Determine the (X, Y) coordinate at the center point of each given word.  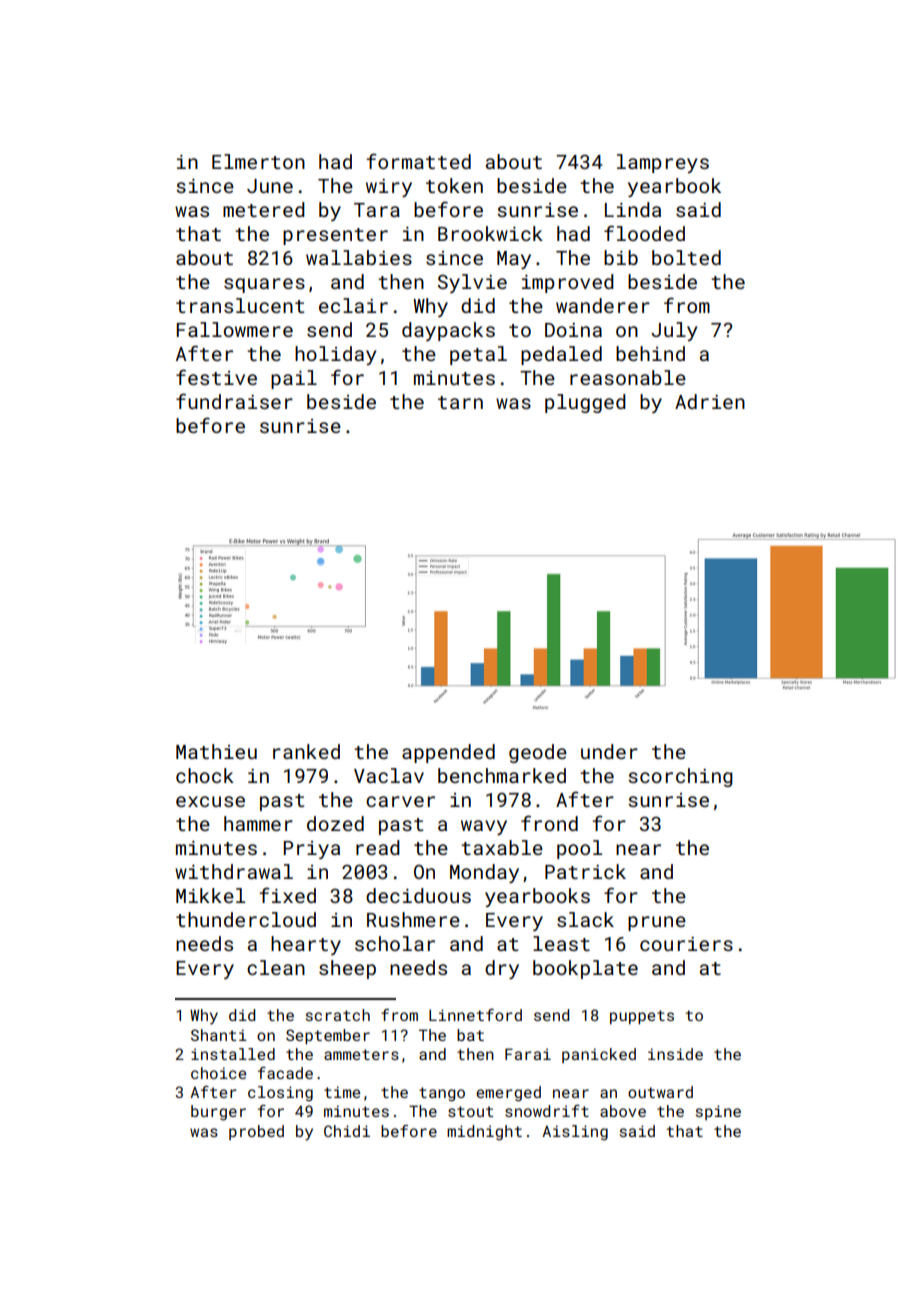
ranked (306, 751)
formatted (418, 161)
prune (657, 923)
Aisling (575, 1133)
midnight (484, 1133)
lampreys (663, 163)
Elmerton (258, 161)
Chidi (347, 1131)
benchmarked (502, 775)
